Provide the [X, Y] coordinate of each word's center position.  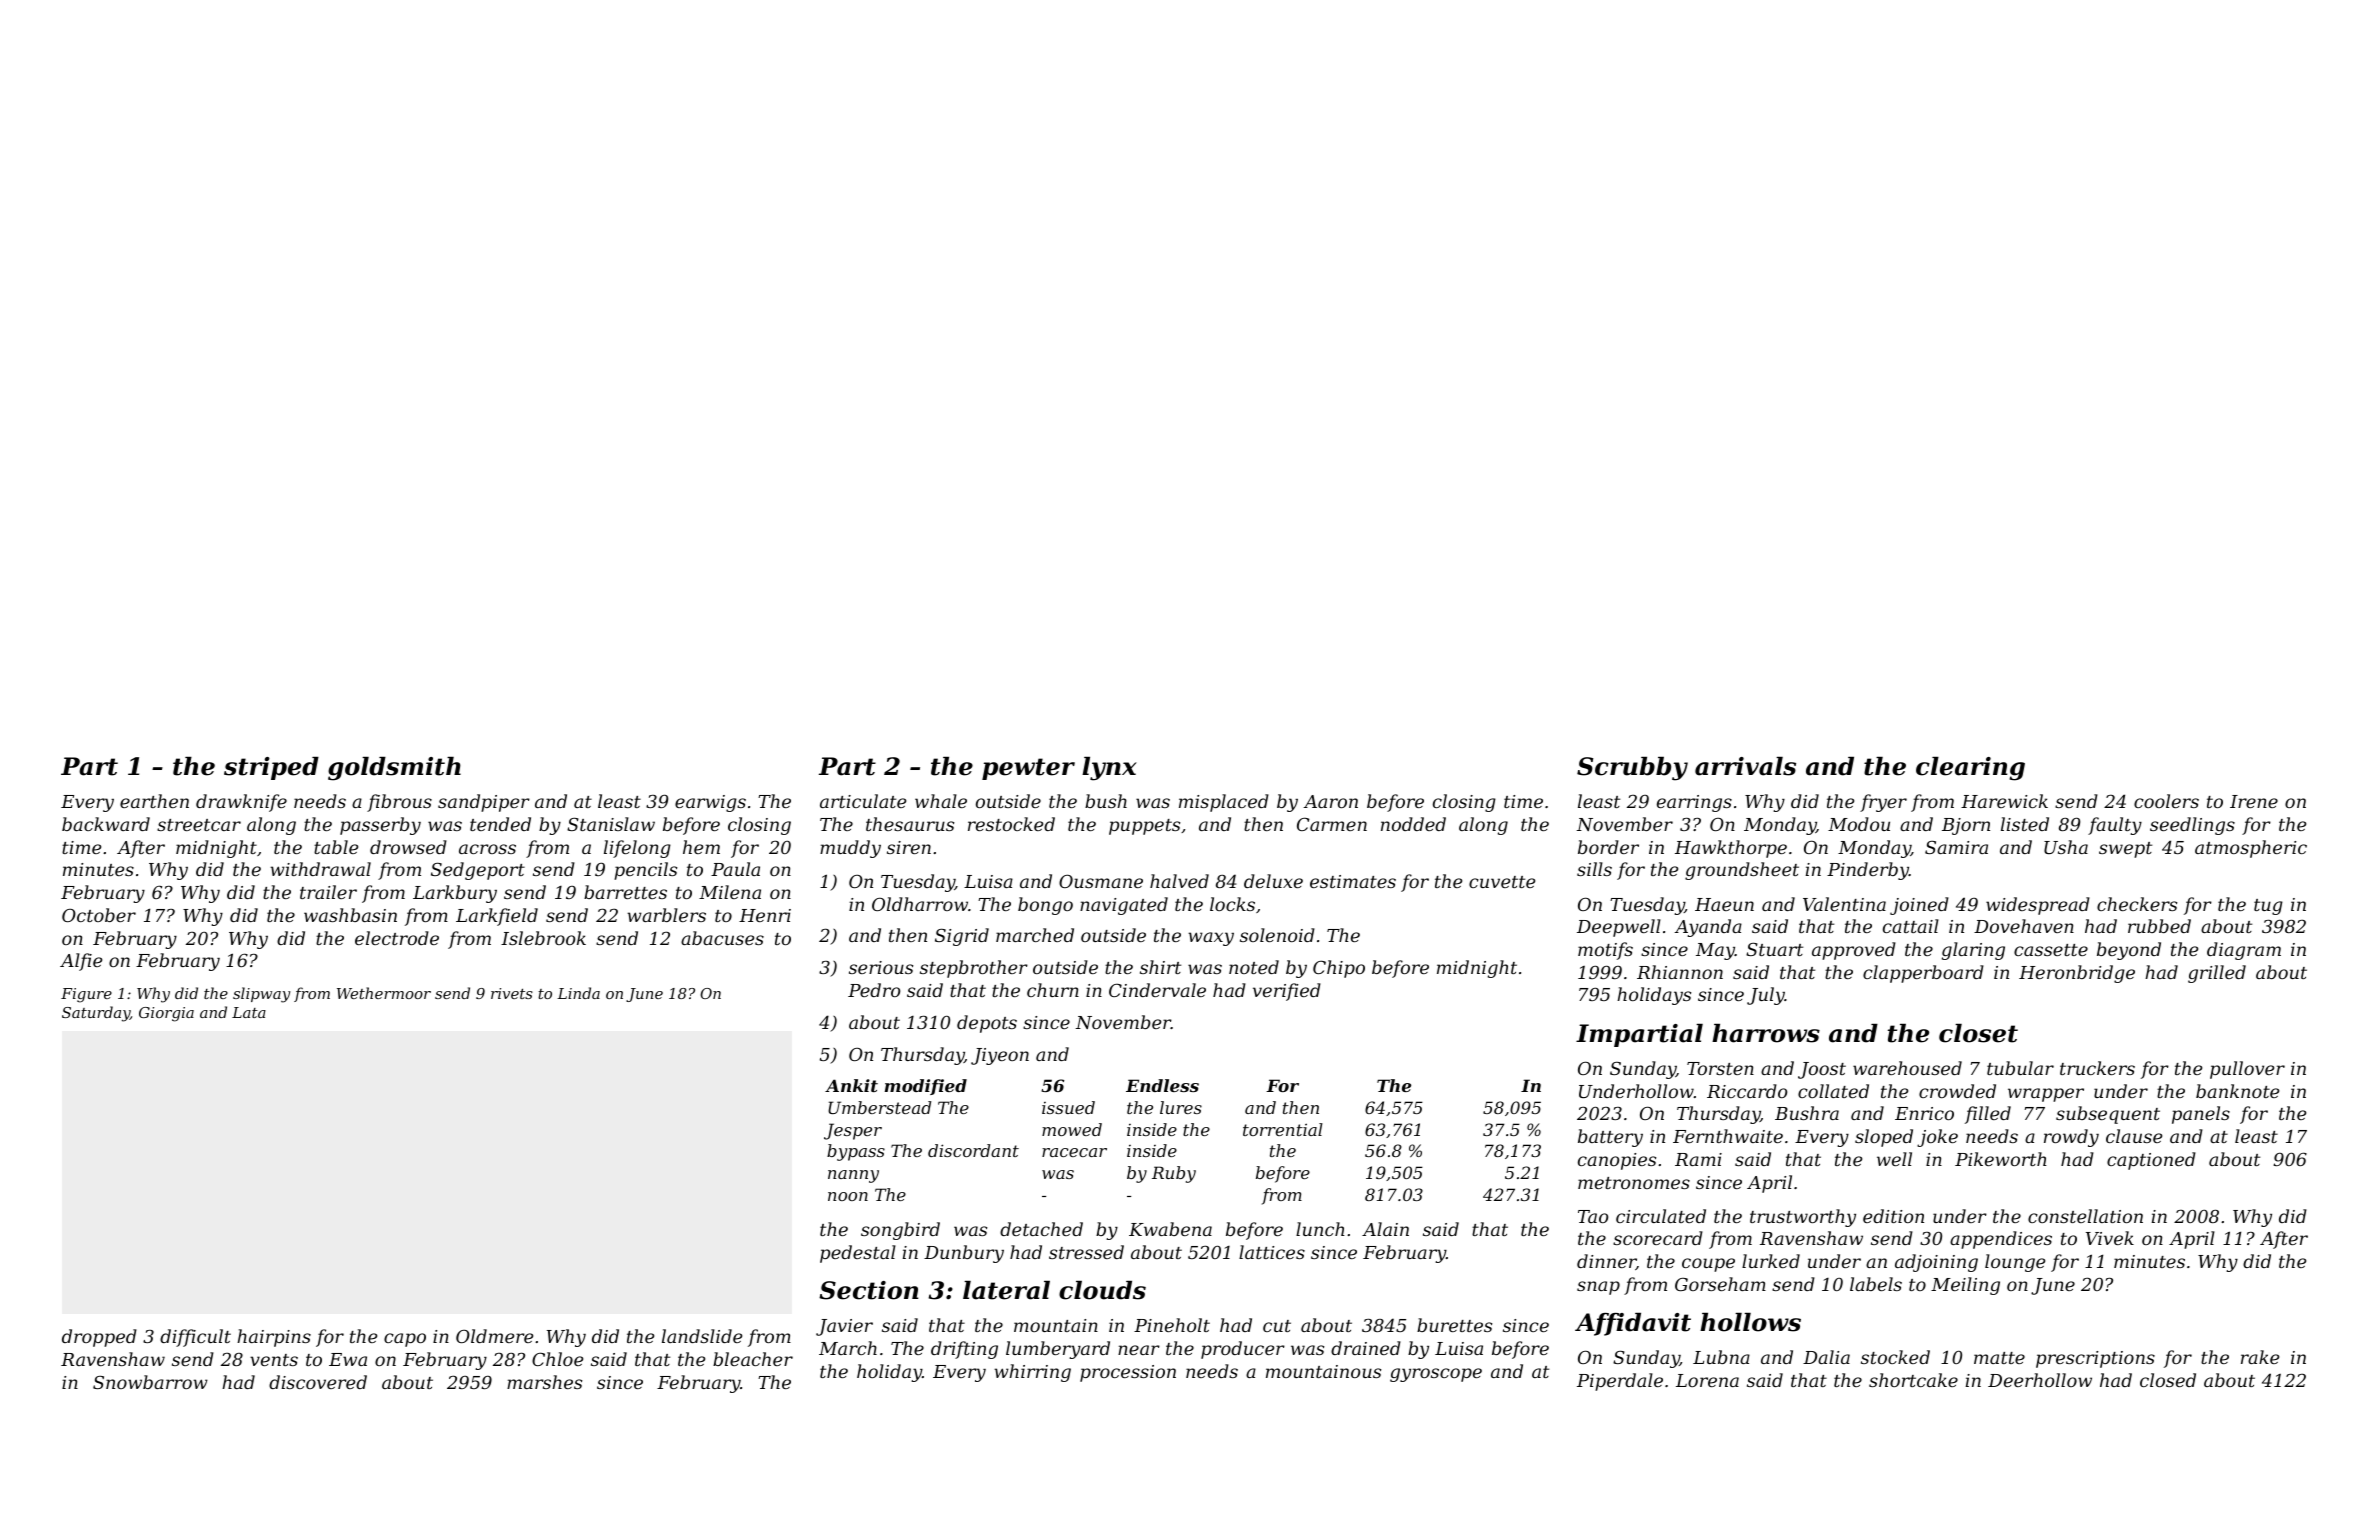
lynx [1109, 769]
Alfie [81, 962]
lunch [1320, 1229]
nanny [853, 1176]
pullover [2247, 1070]
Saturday [96, 1014]
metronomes [1634, 1183]
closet [1978, 1033]
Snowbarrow [150, 1382]
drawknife [241, 803]
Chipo [1339, 969]
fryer [1883, 803]
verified [1287, 992]
